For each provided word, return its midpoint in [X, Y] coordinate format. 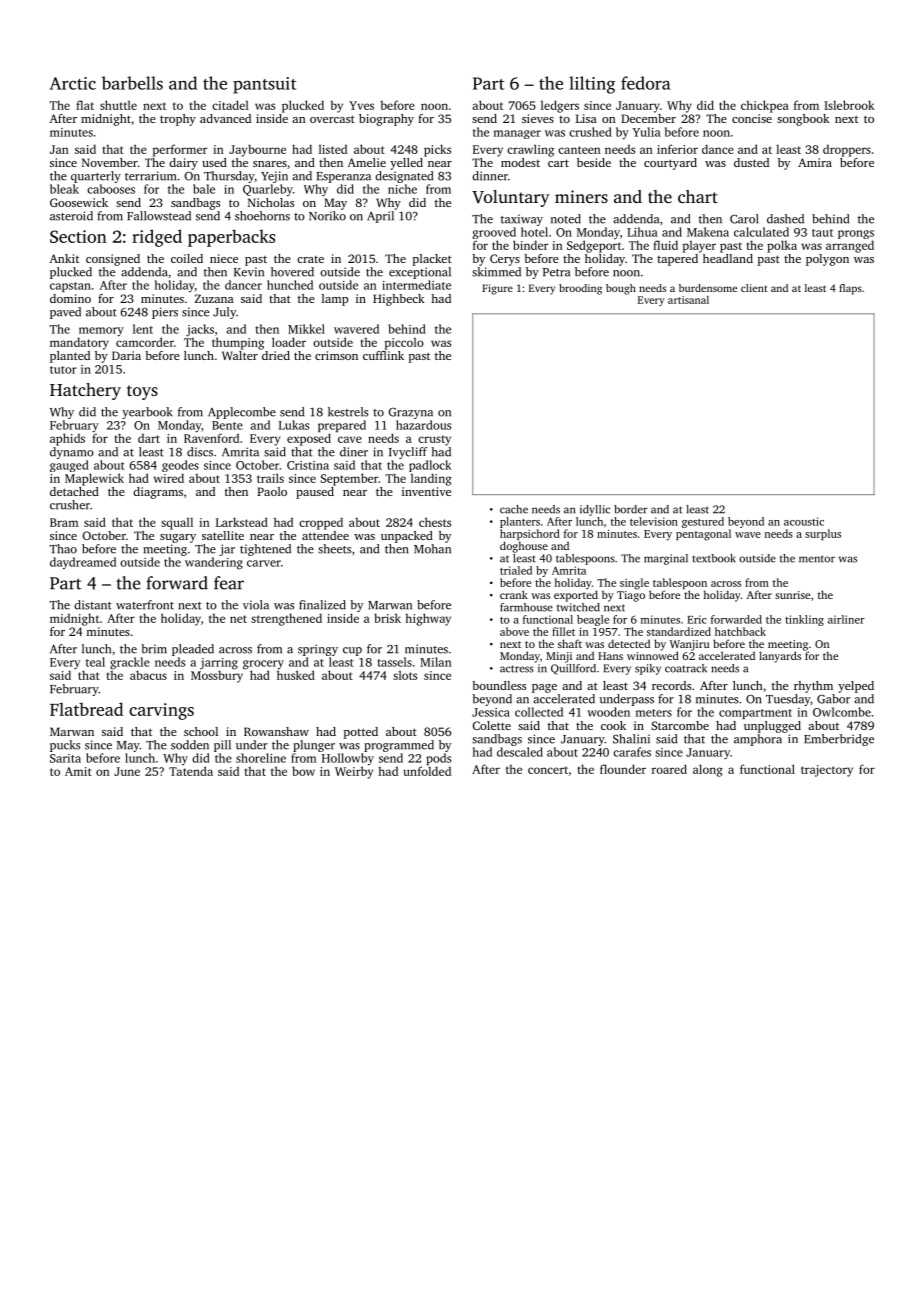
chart [698, 196]
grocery [263, 665]
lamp [335, 300]
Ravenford [211, 438]
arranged [850, 246]
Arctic [73, 83]
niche [402, 189]
